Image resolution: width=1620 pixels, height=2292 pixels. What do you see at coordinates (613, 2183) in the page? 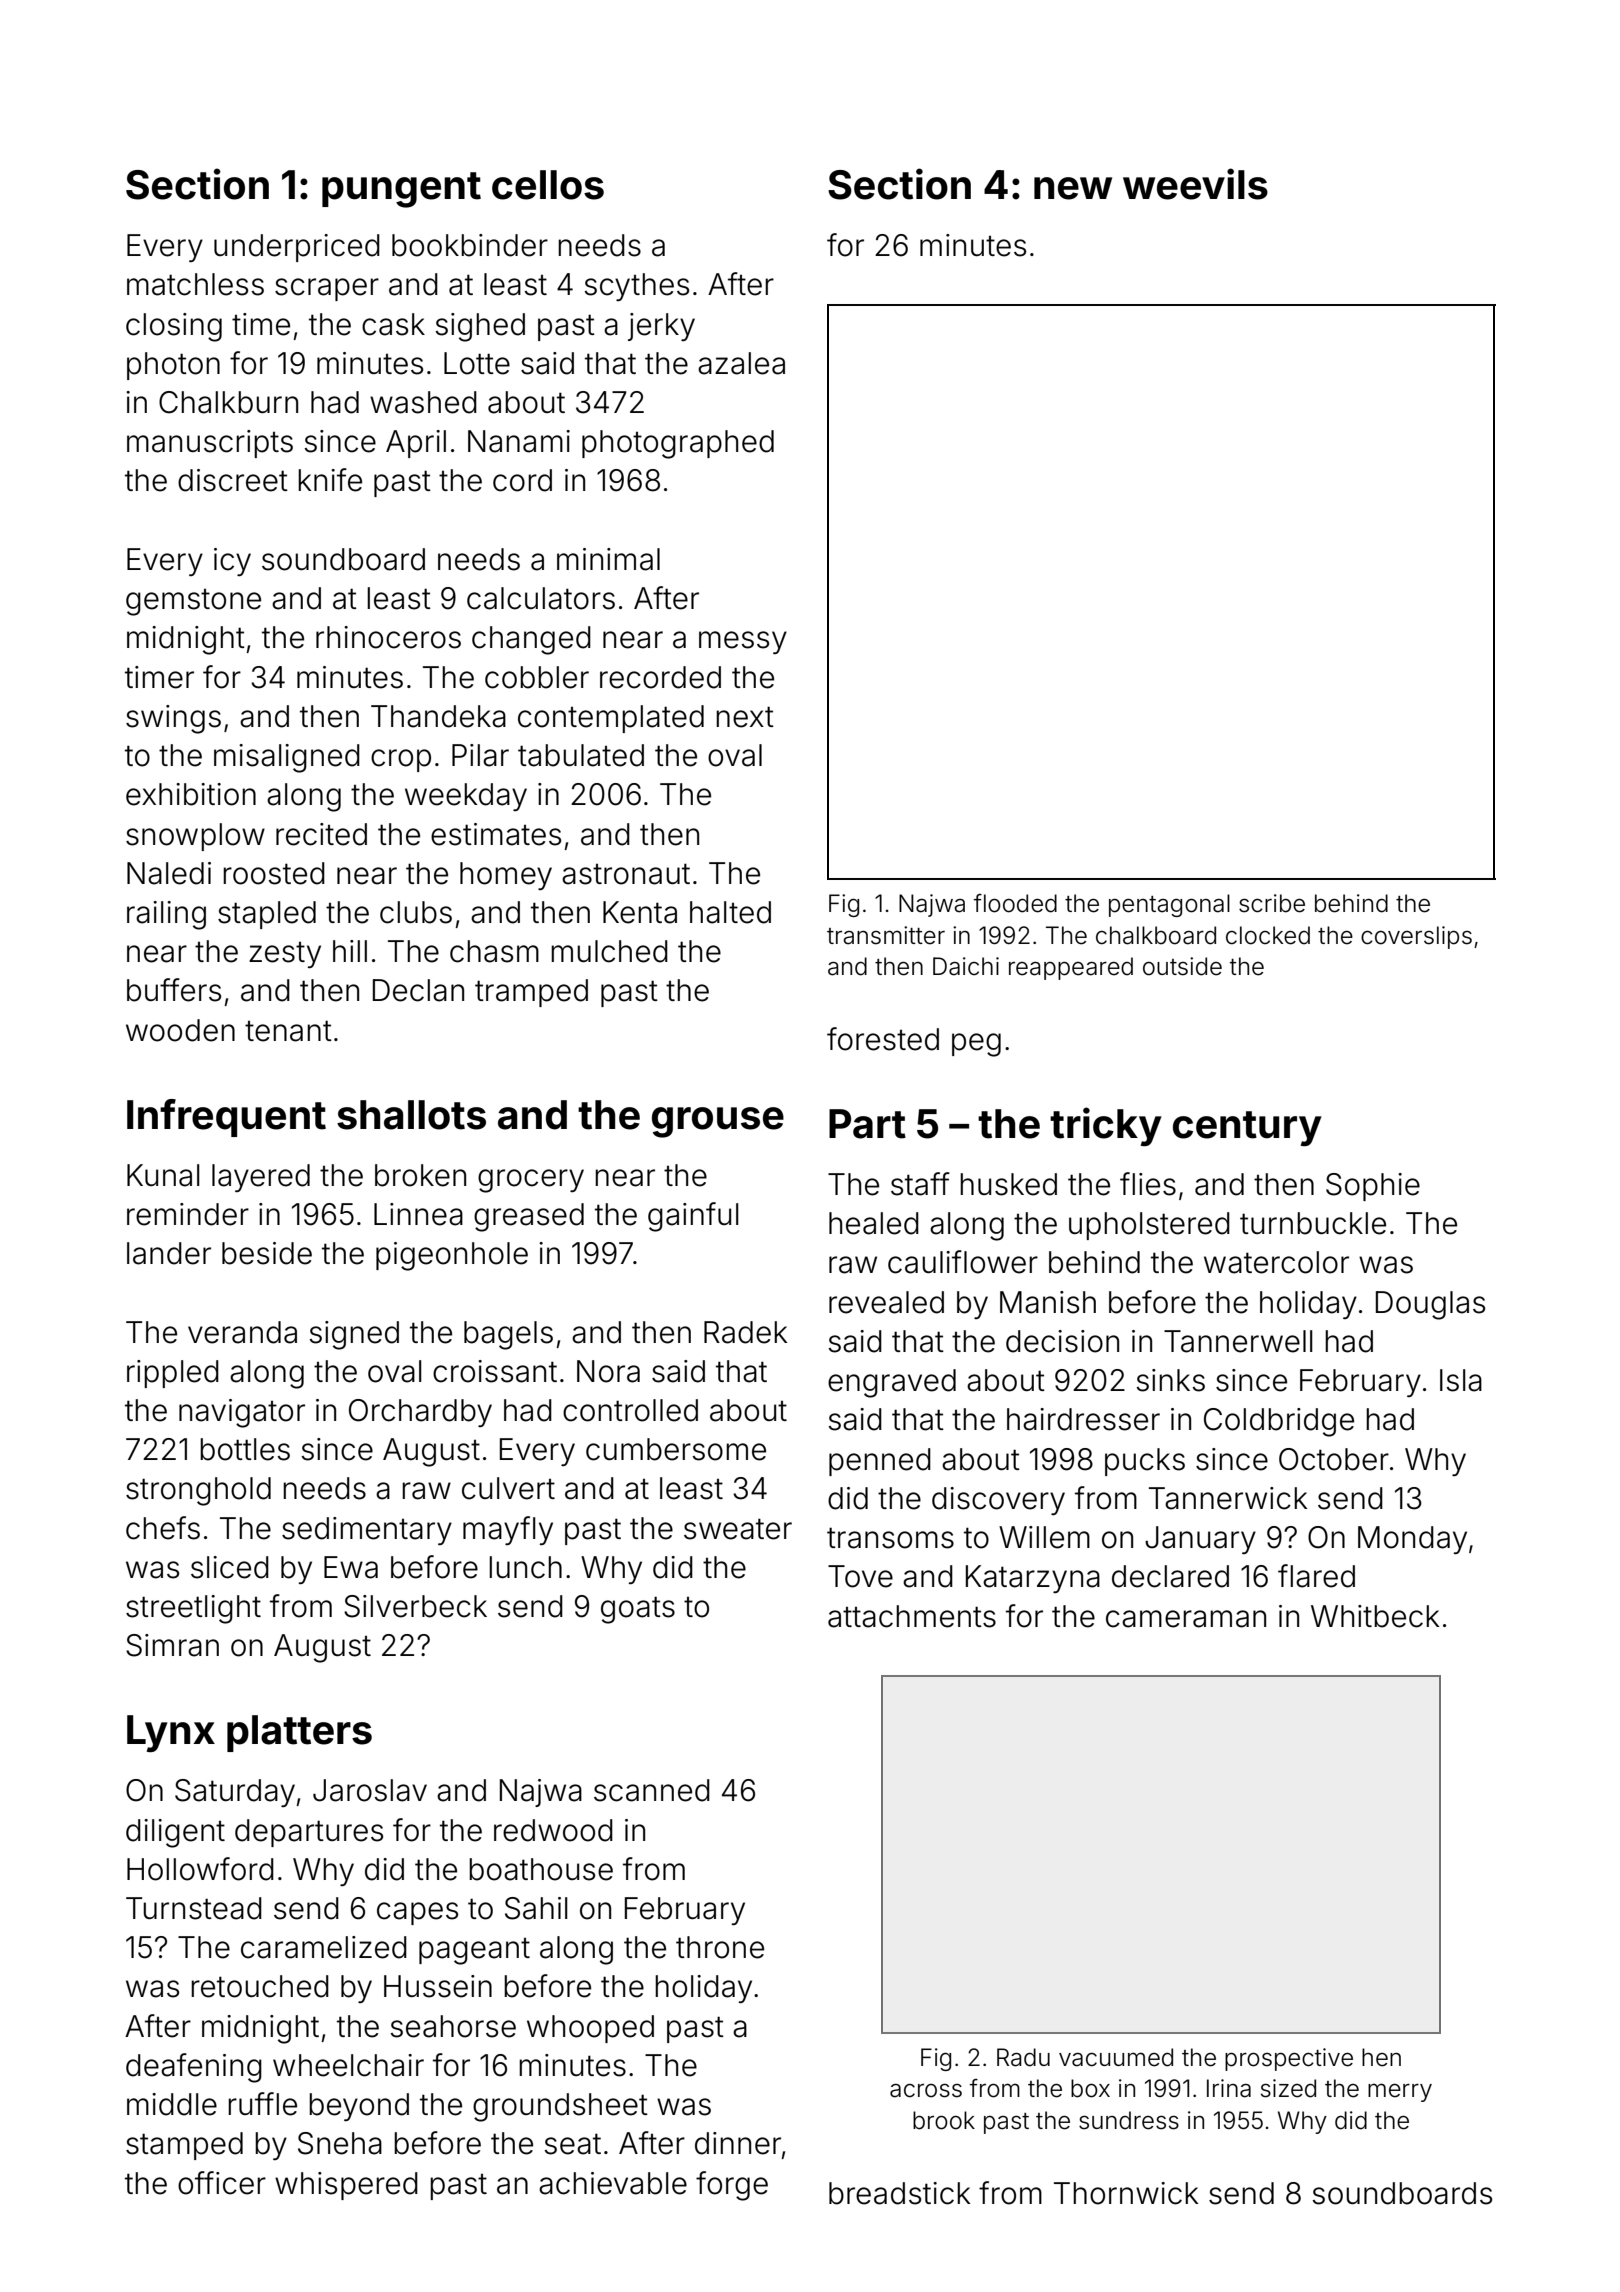
I see `achievable` at bounding box center [613, 2183].
